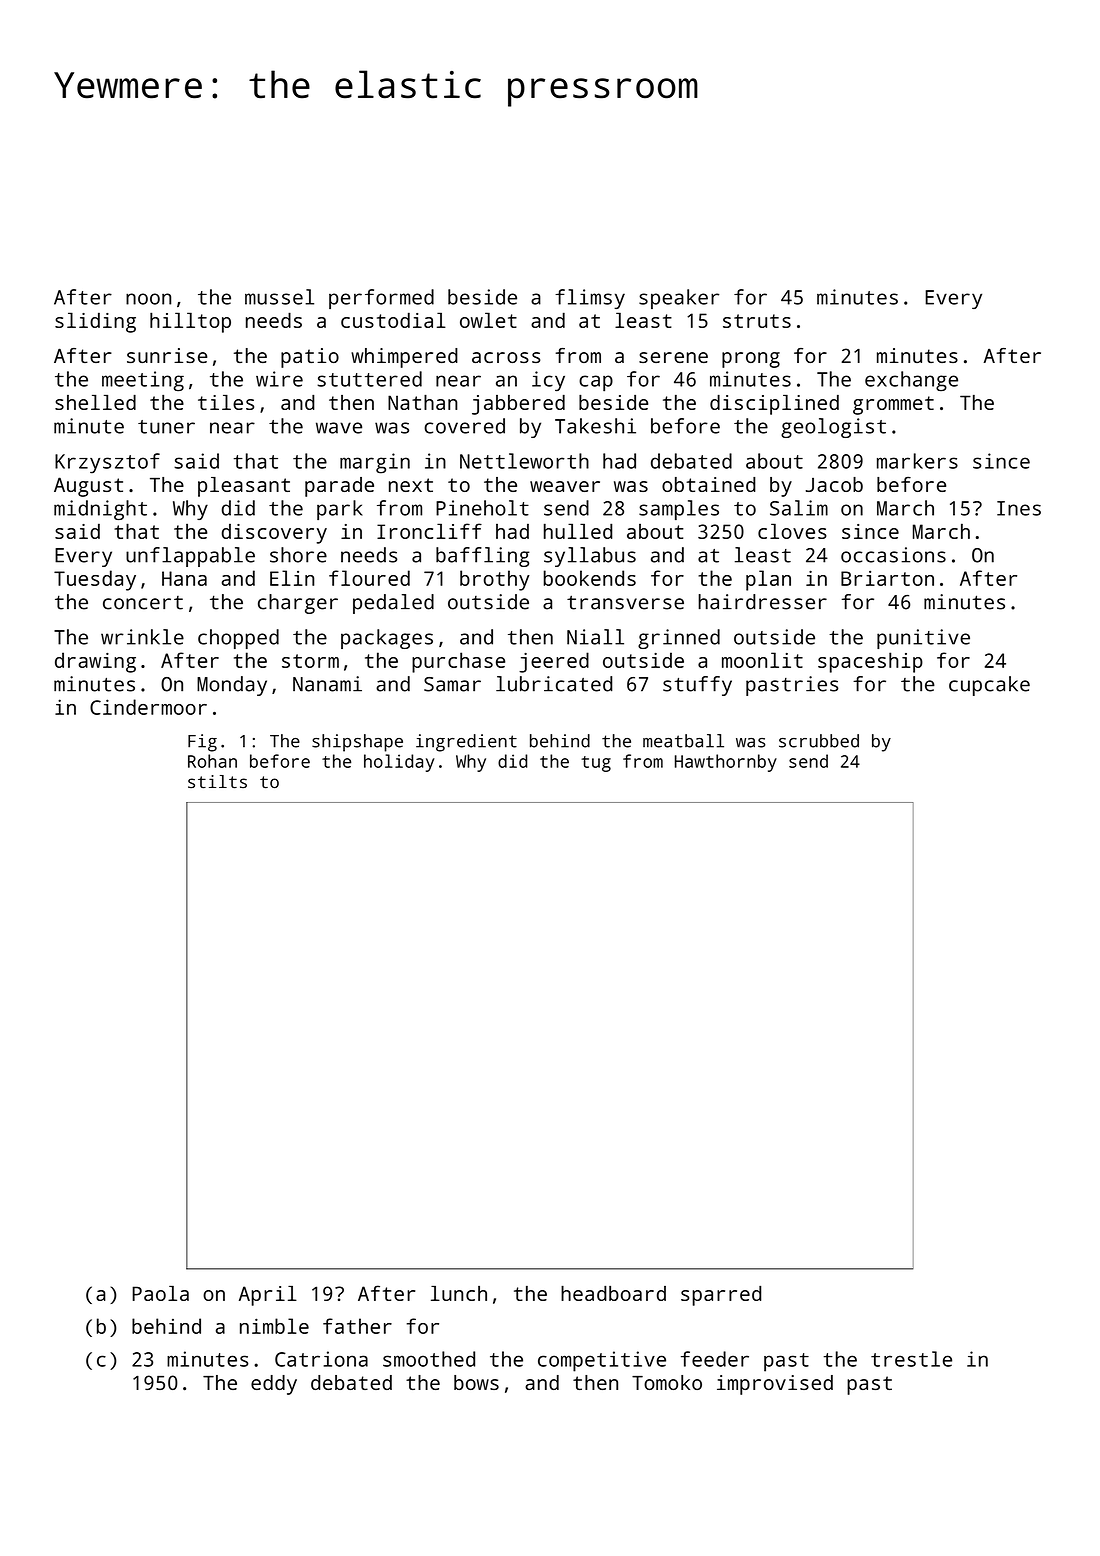 Image resolution: width=1100 pixels, height=1556 pixels. What do you see at coordinates (217, 781) in the screenshot?
I see `stilts` at bounding box center [217, 781].
